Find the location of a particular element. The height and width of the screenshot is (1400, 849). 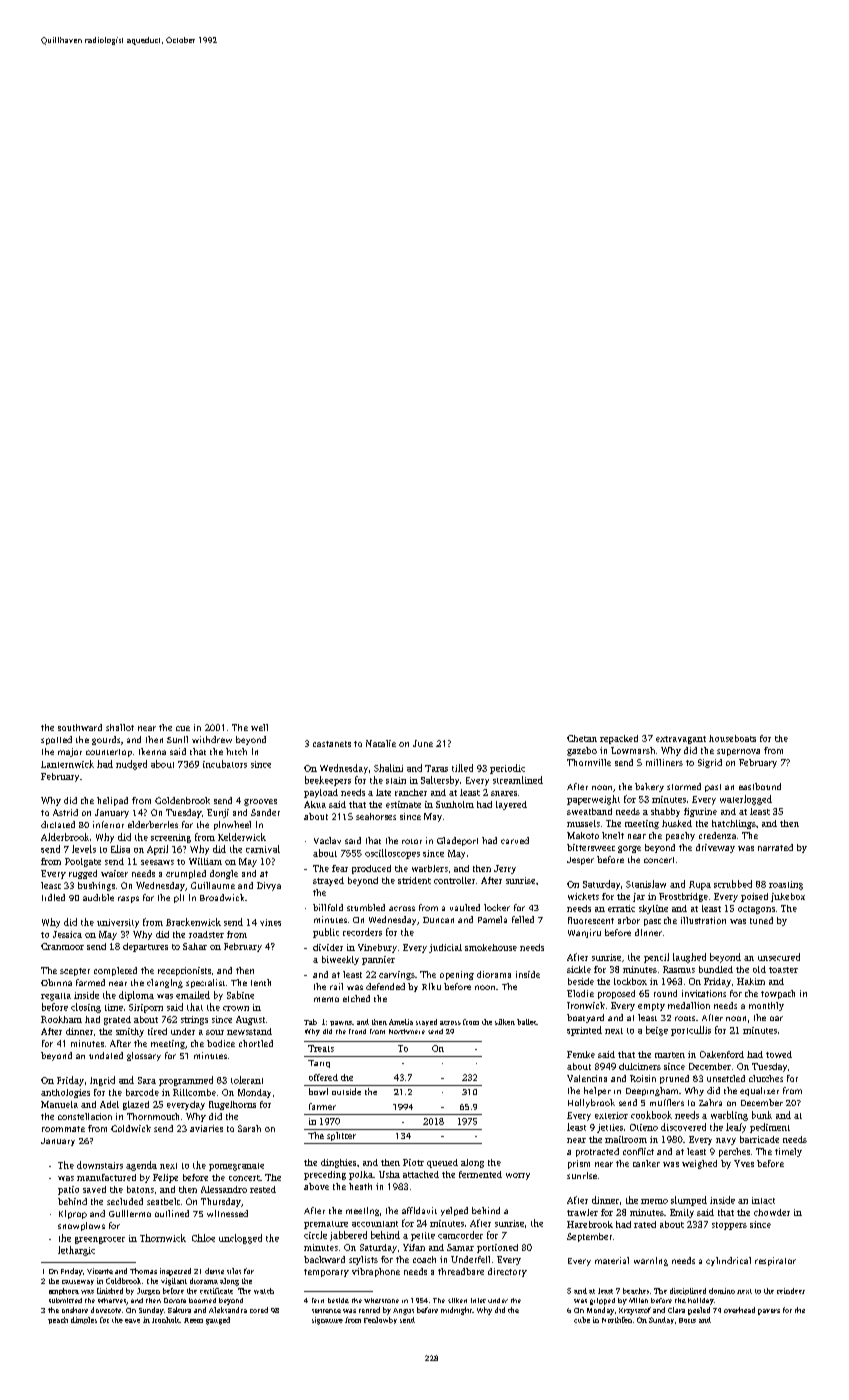

smokehouse is located at coordinates (491, 947).
